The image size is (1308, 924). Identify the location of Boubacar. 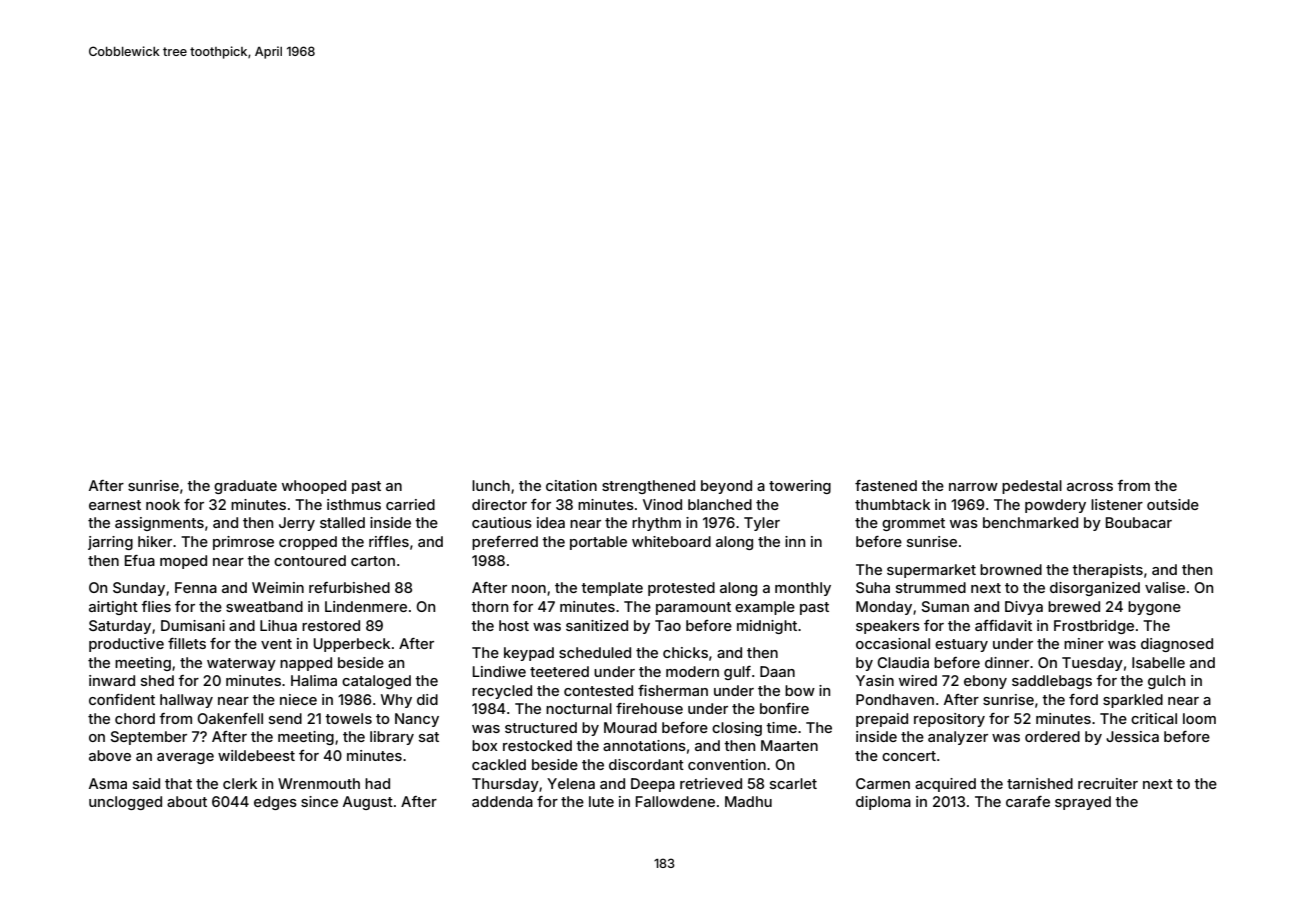
(1139, 522).
